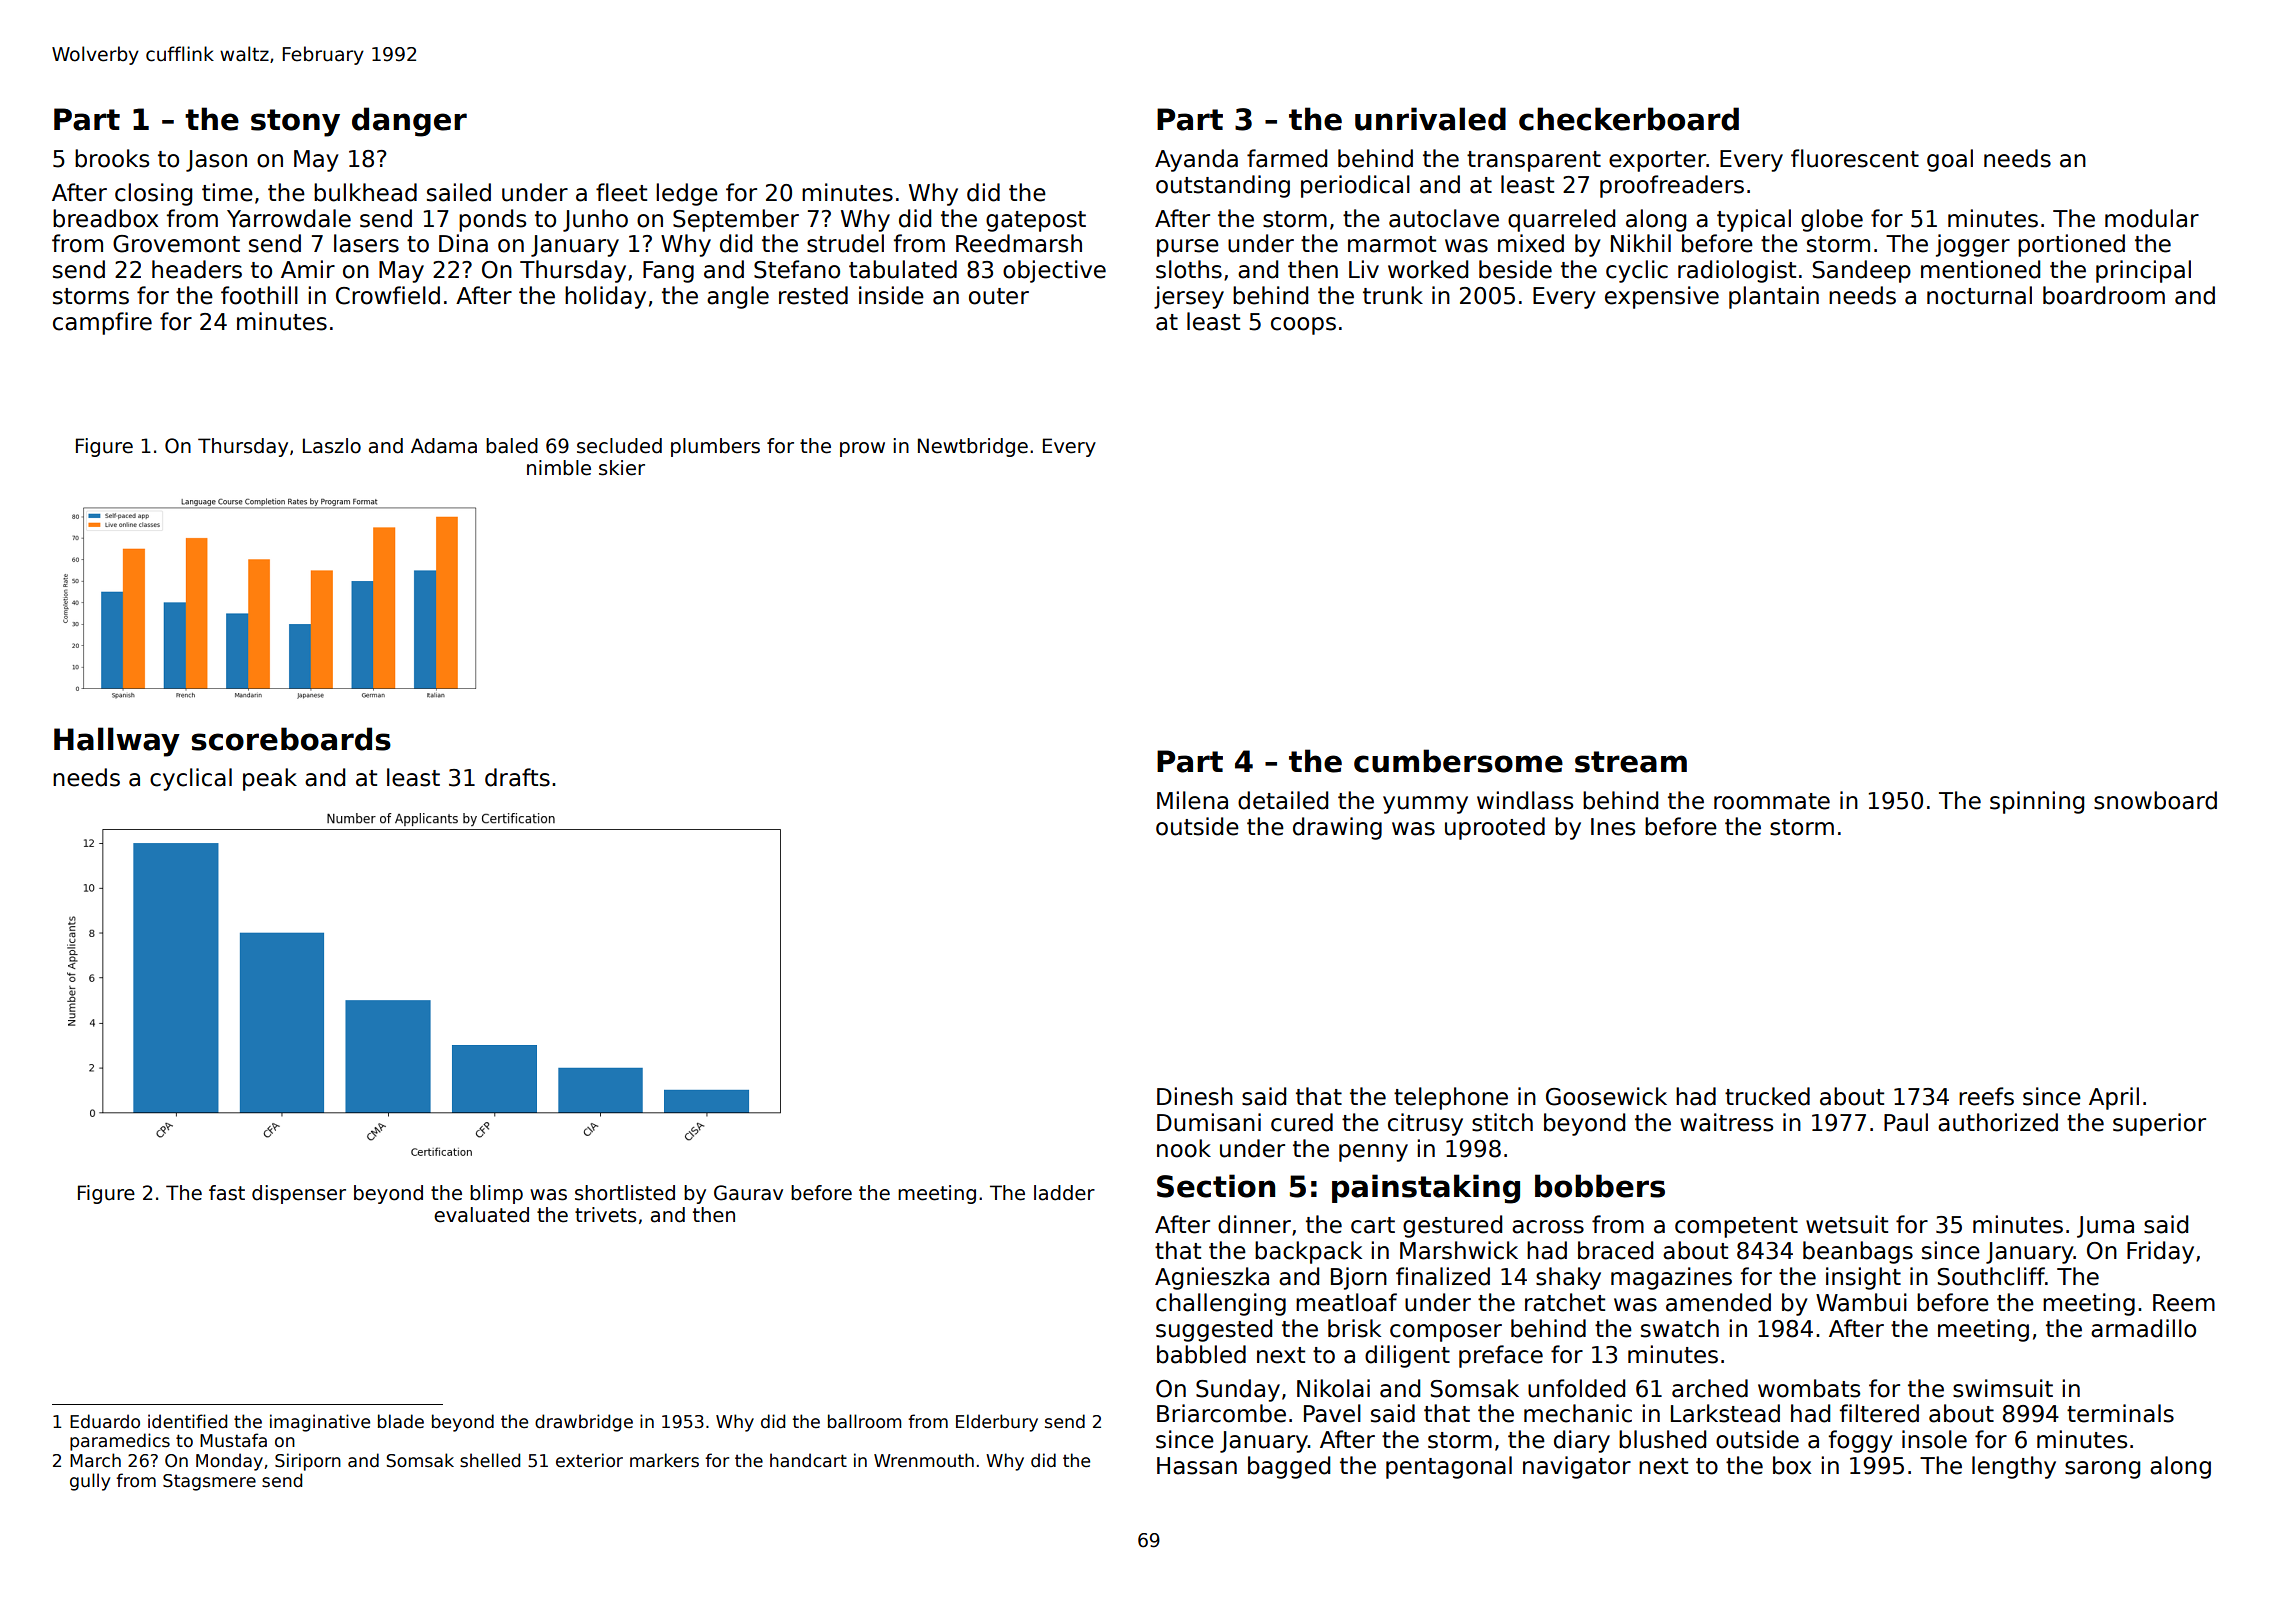 The height and width of the screenshot is (1608, 2274). I want to click on telephone, so click(1451, 1098).
